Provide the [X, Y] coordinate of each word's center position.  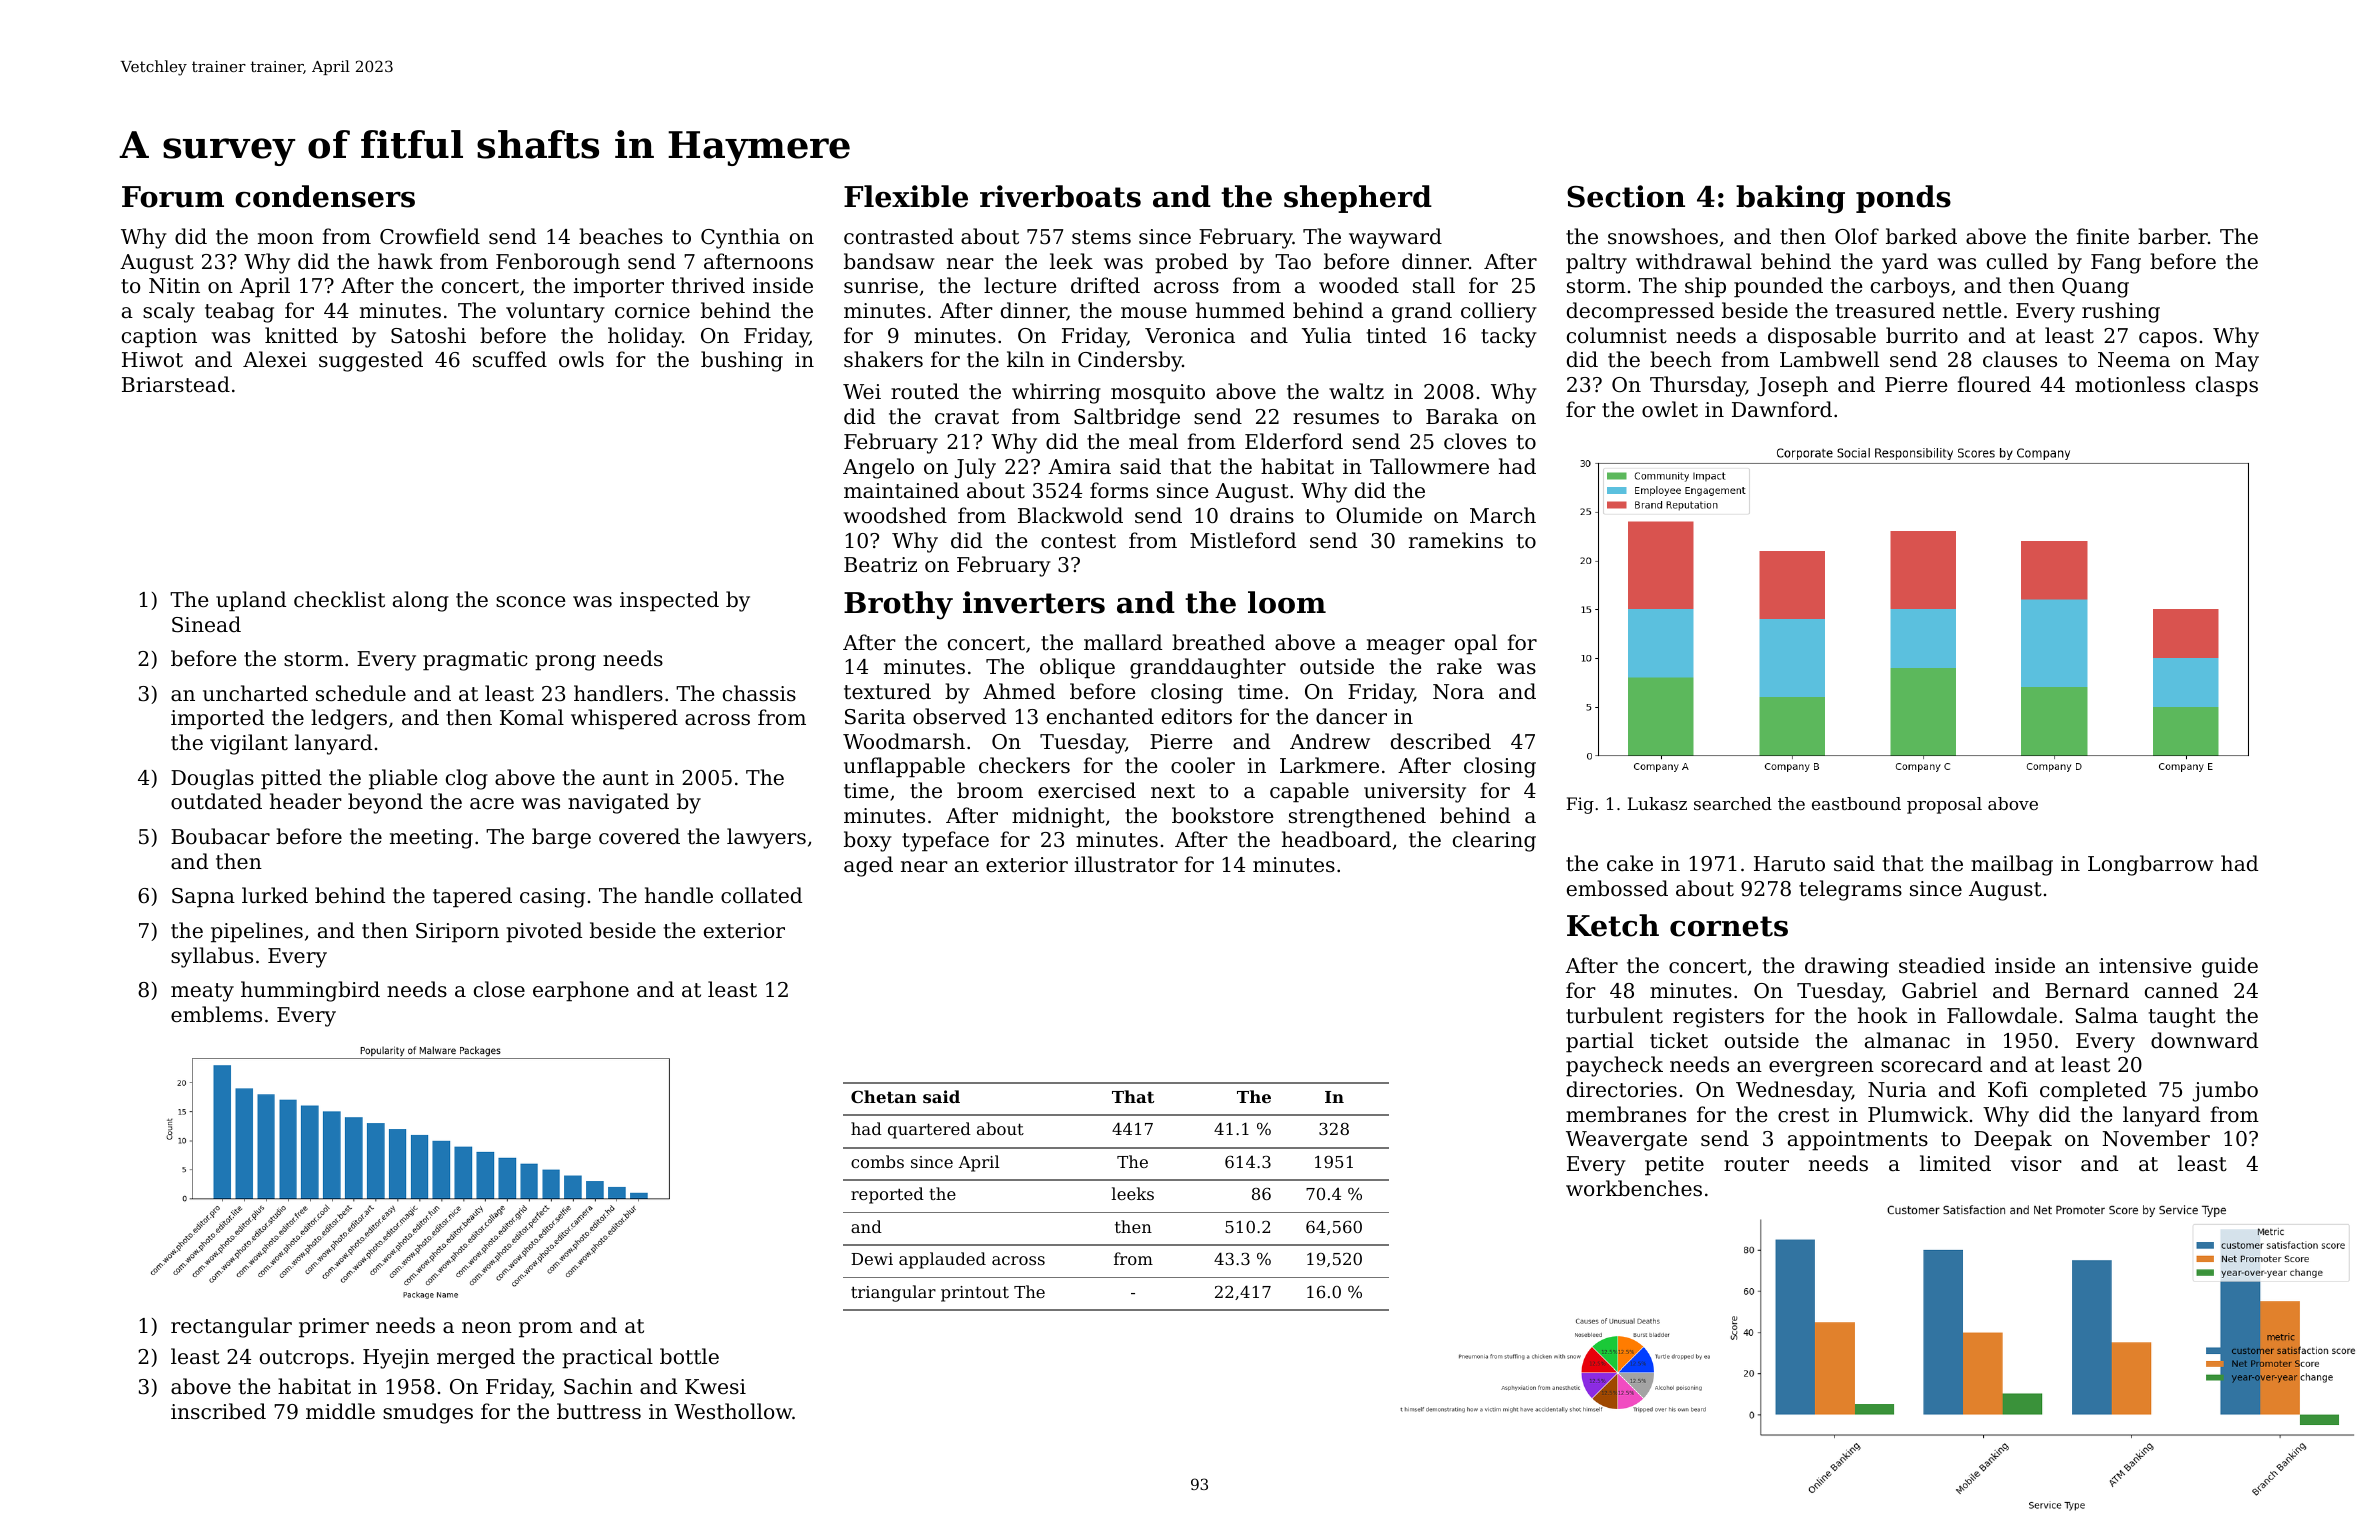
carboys [1910, 287]
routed [925, 391]
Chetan [884, 1096]
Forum [173, 197]
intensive [2145, 966]
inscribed [218, 1411]
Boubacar [220, 836]
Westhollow [733, 1411]
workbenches [1634, 1188]
